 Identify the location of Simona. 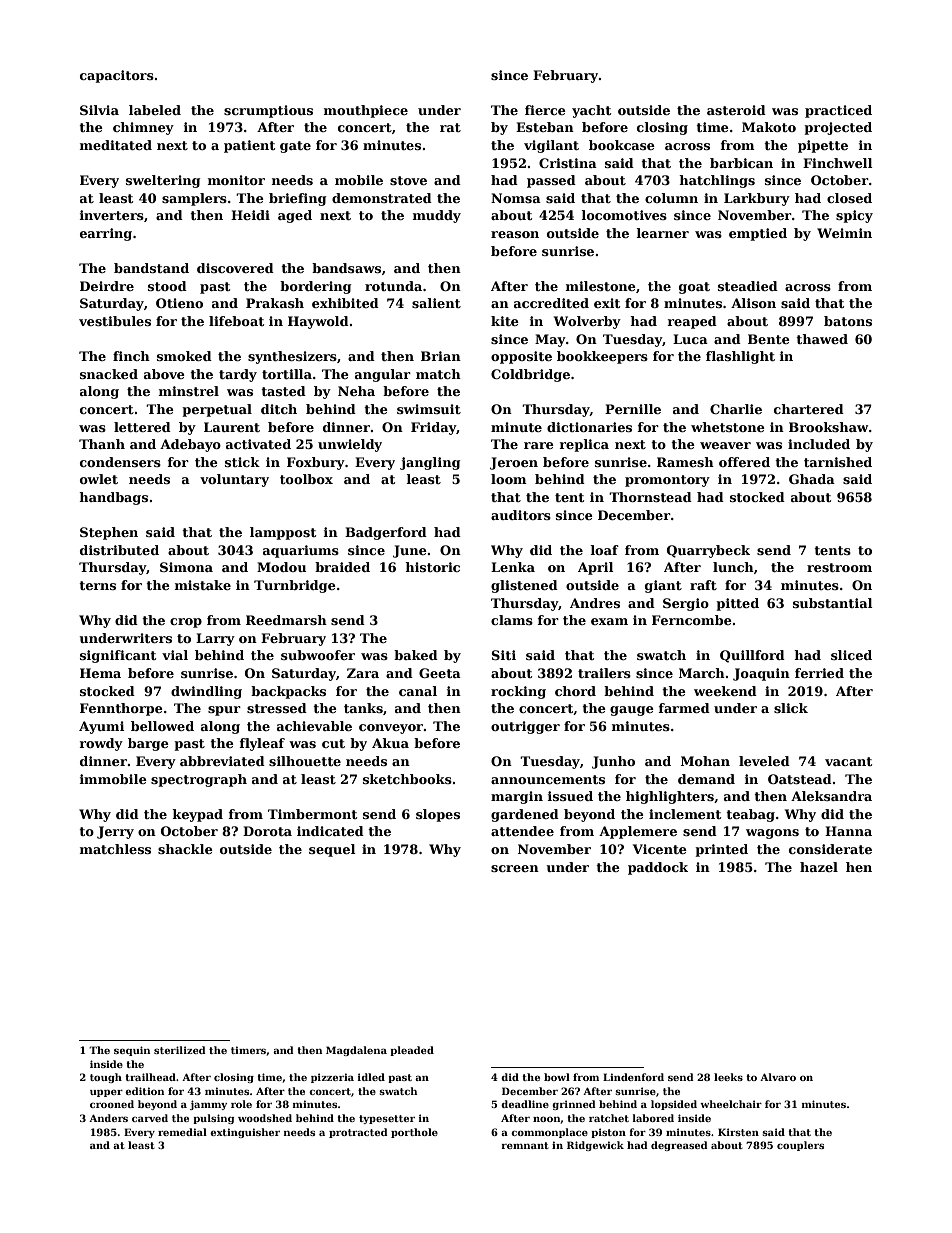
(186, 567).
